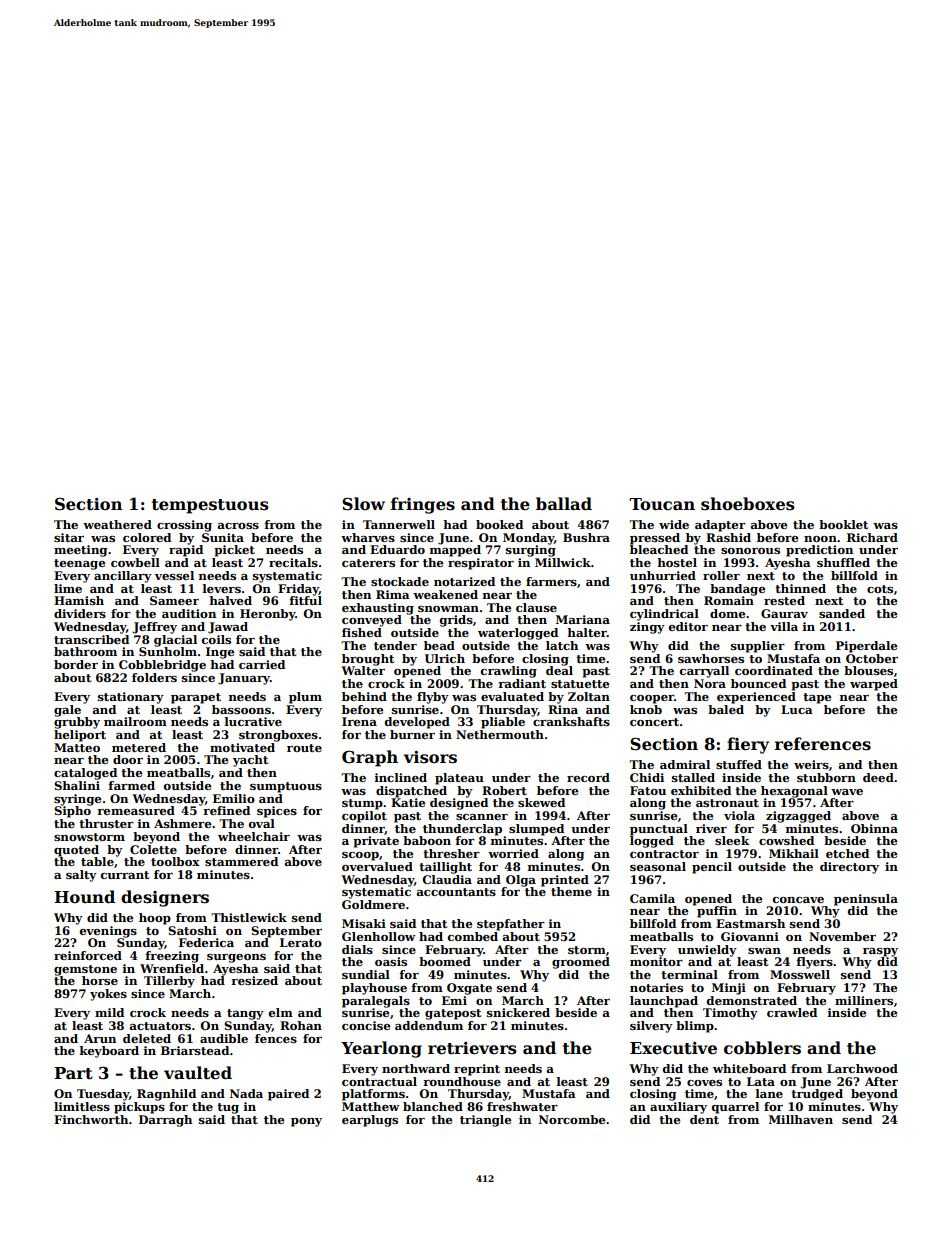  What do you see at coordinates (117, 524) in the screenshot?
I see `weathered` at bounding box center [117, 524].
